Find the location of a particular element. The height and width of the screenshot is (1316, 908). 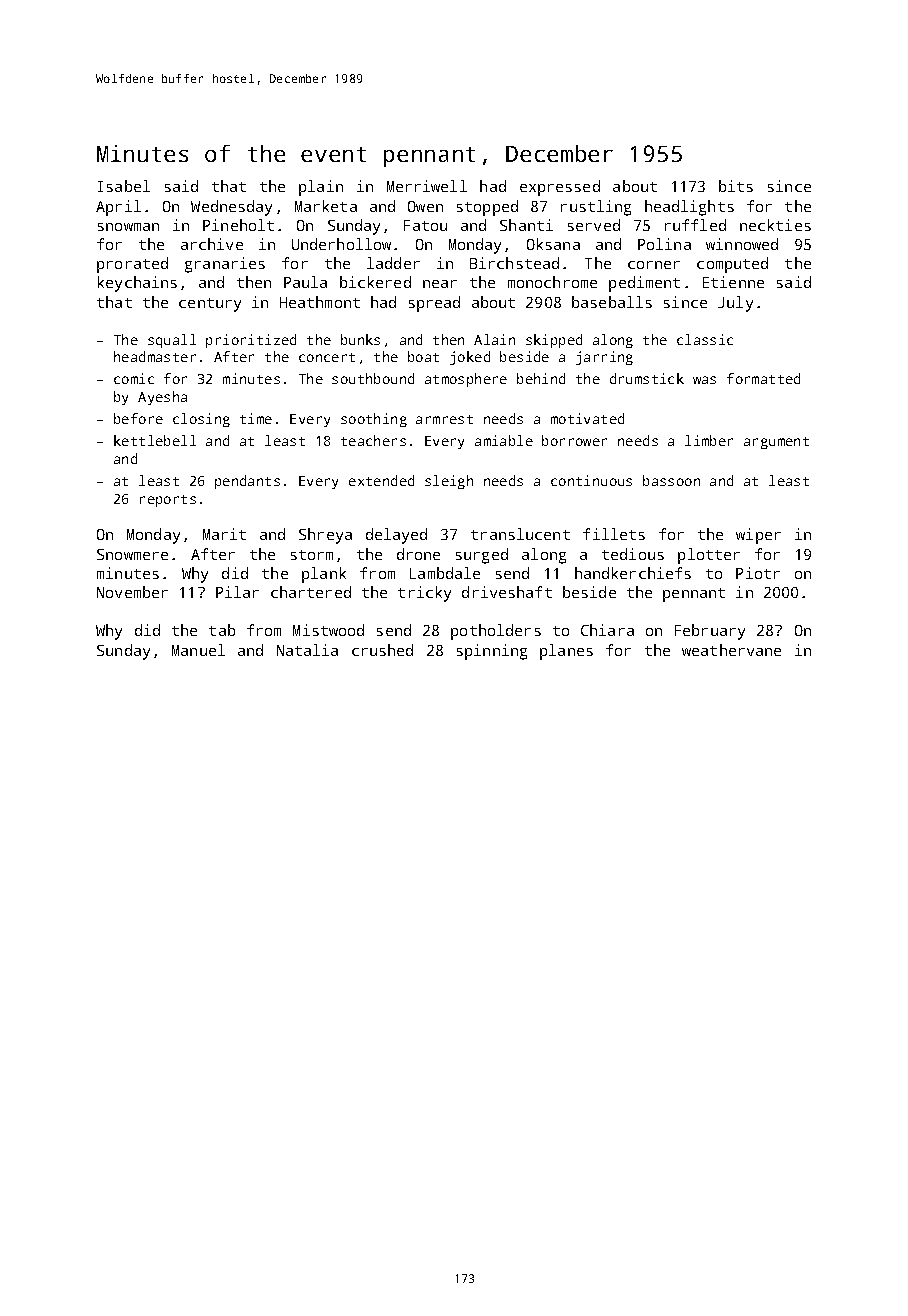

headlights is located at coordinates (689, 208).
